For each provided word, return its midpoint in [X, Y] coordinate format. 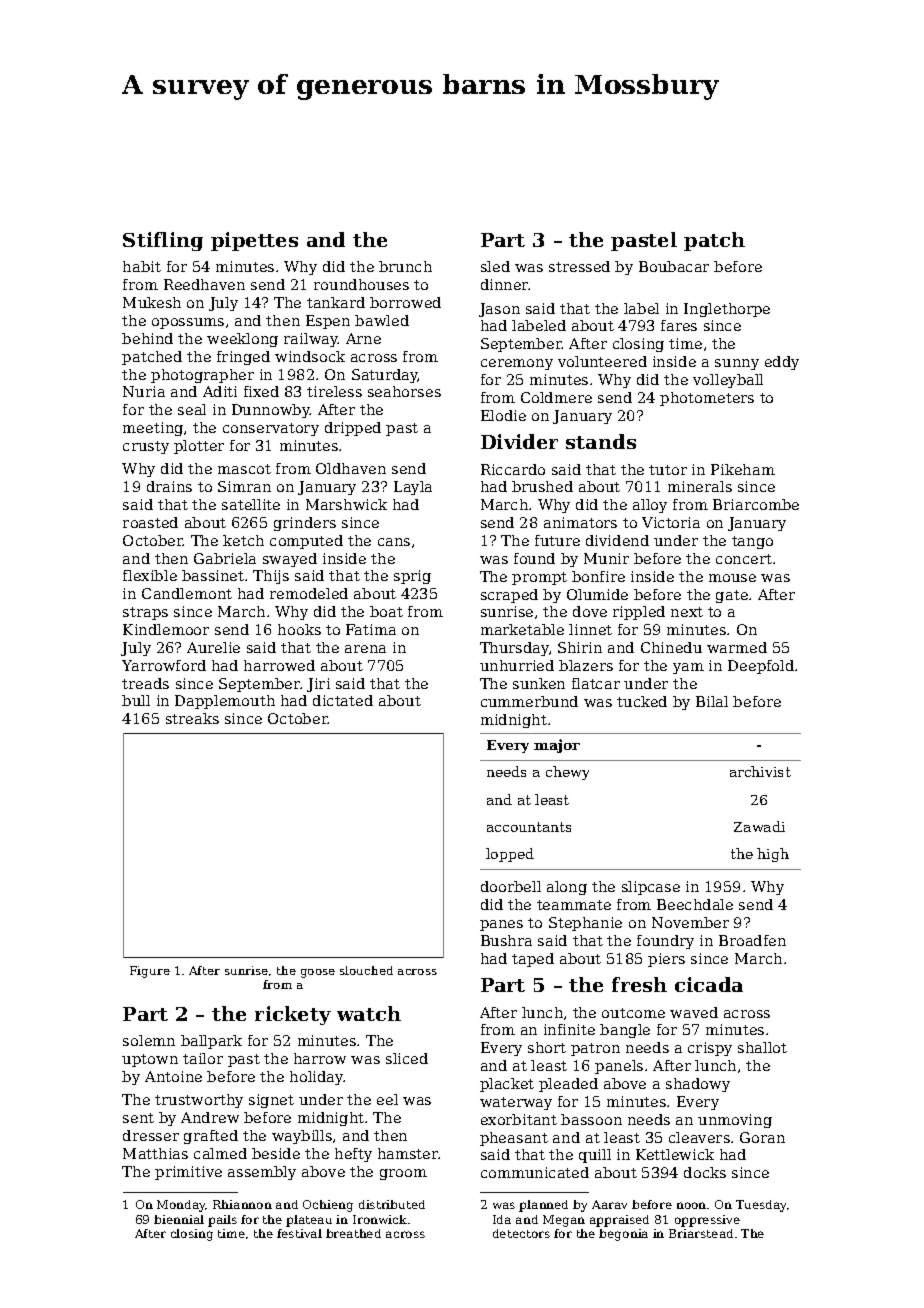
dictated [343, 700]
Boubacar [674, 266]
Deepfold [761, 667]
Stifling [163, 241]
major [557, 746]
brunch [405, 266]
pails [222, 1221]
